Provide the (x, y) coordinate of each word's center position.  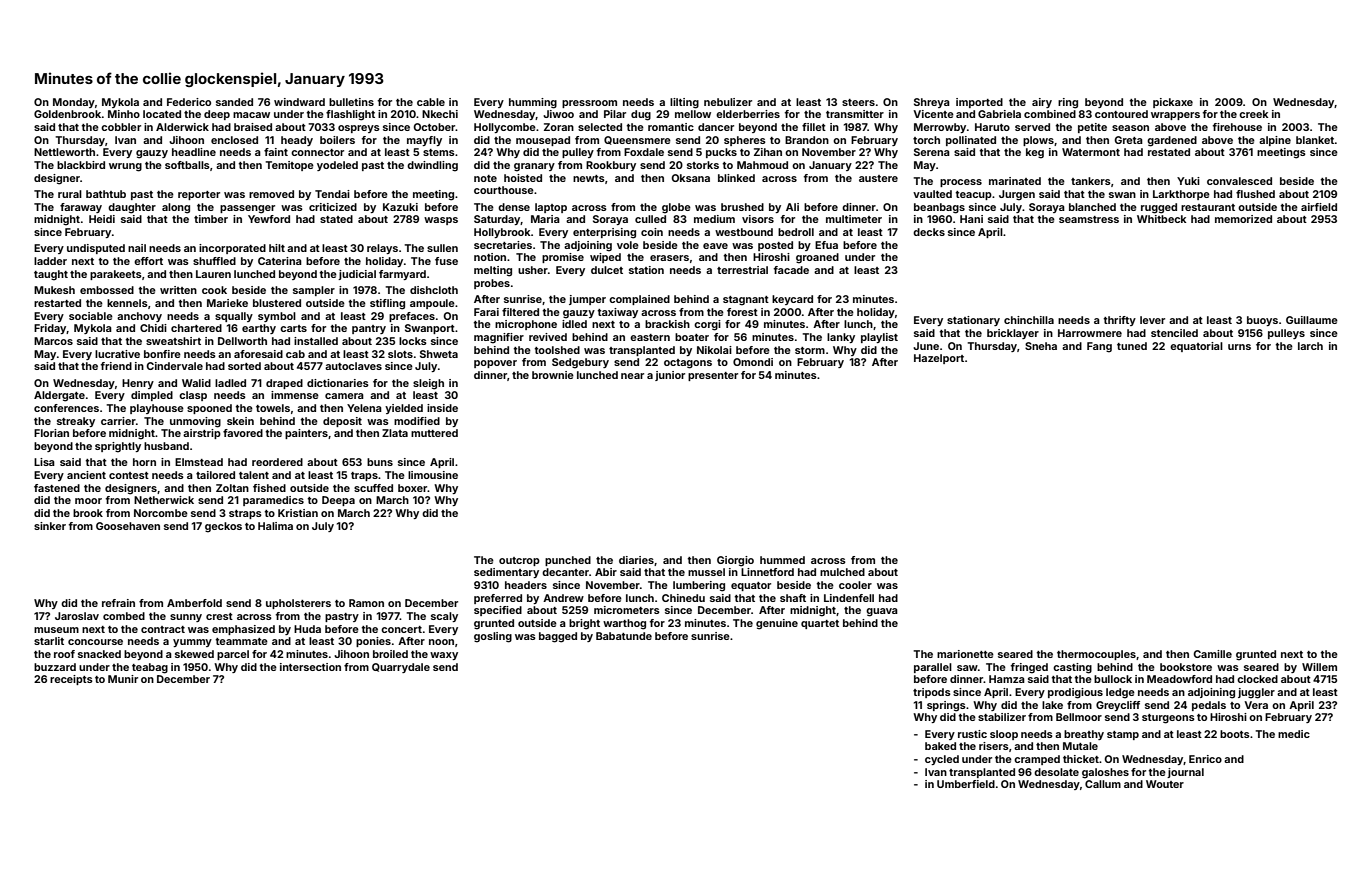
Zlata (395, 433)
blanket (1315, 140)
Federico (189, 102)
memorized (1243, 219)
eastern (650, 337)
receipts (71, 680)
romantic (671, 127)
